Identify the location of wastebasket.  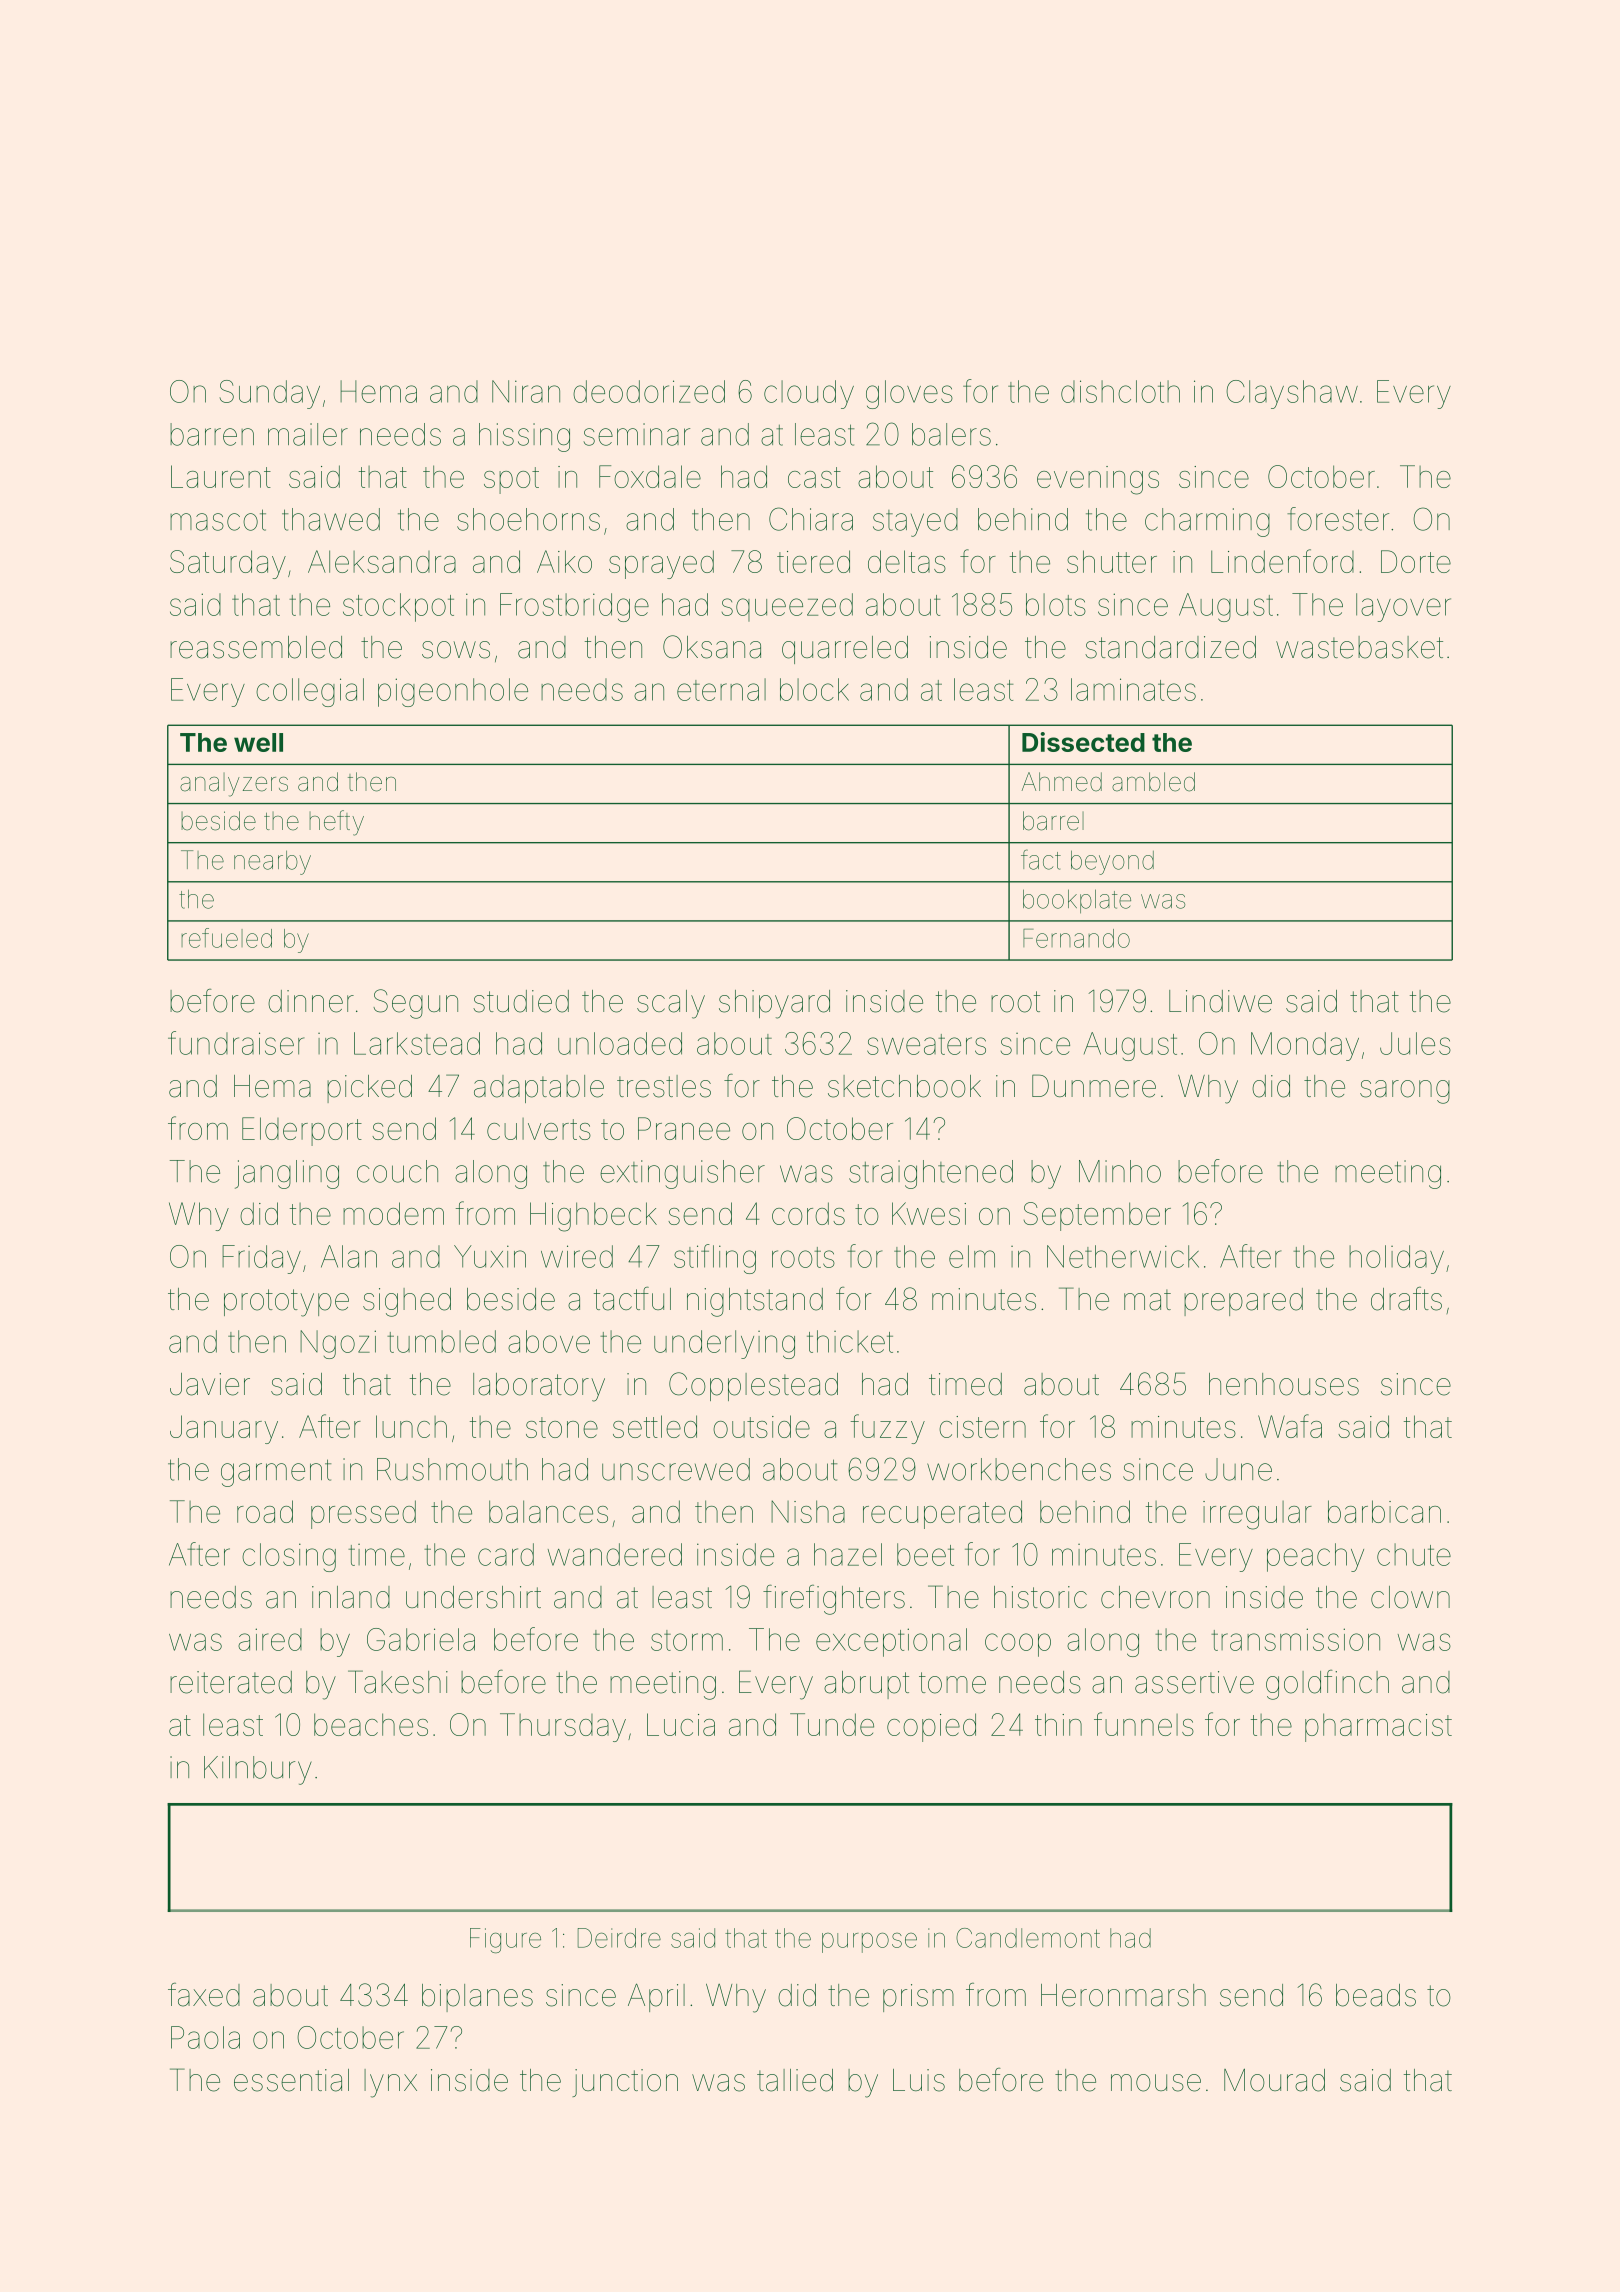
(1359, 647).
